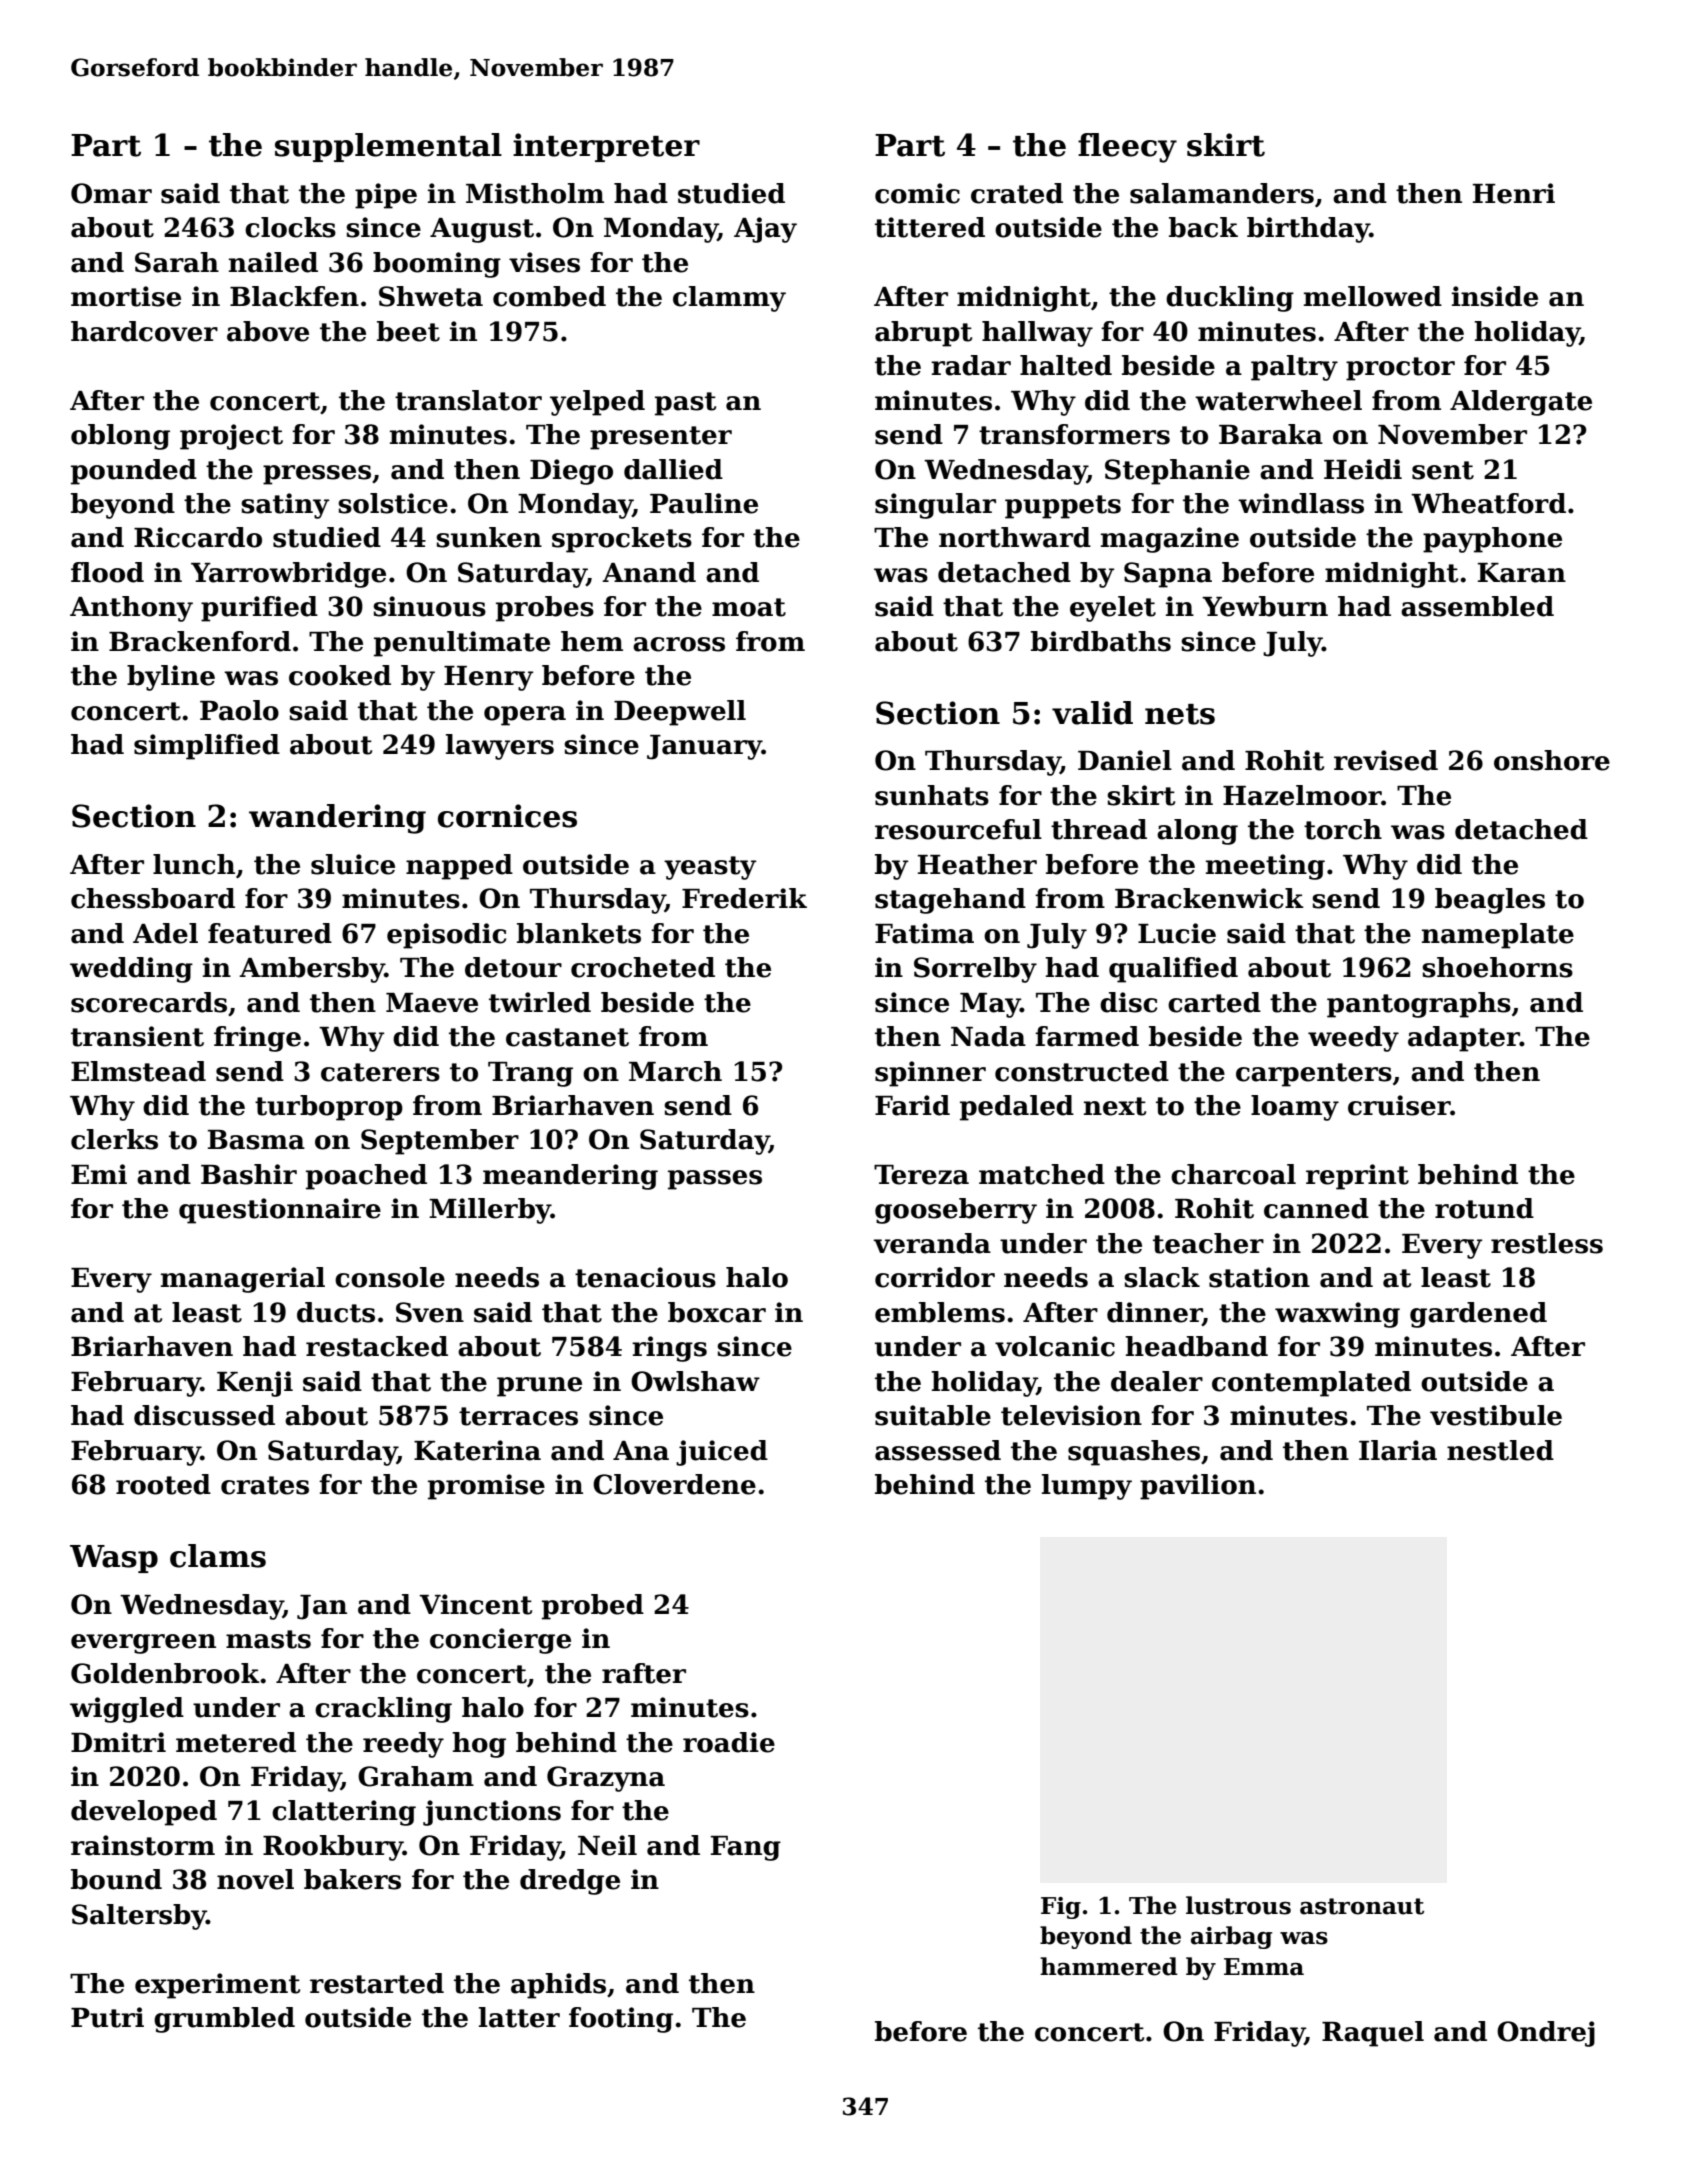 The height and width of the screenshot is (2178, 1683). What do you see at coordinates (224, 2020) in the screenshot?
I see `grumbled` at bounding box center [224, 2020].
